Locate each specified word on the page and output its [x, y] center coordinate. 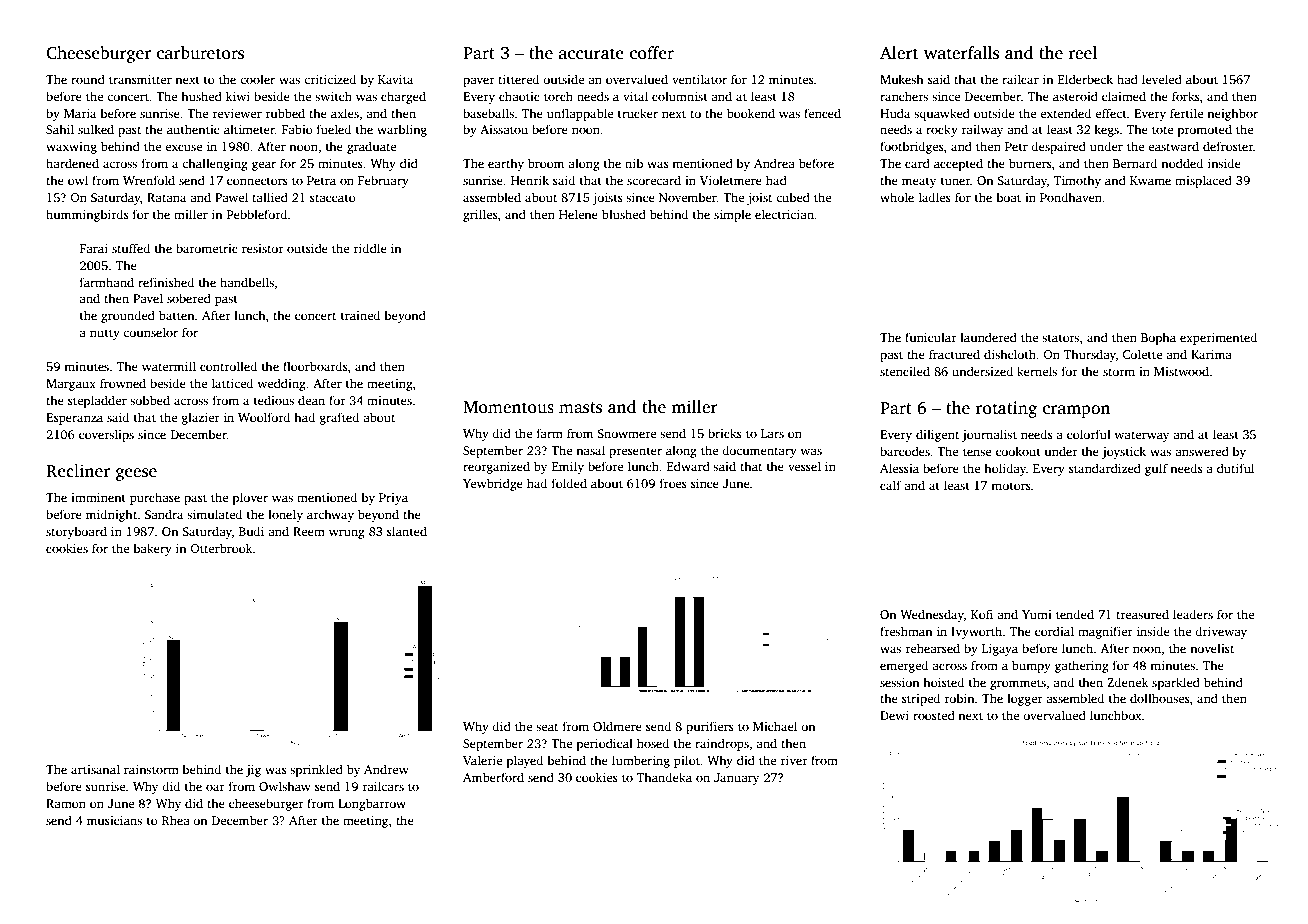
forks [1186, 96]
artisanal [95, 769]
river [794, 760]
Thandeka [664, 777]
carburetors [200, 53]
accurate [591, 54]
